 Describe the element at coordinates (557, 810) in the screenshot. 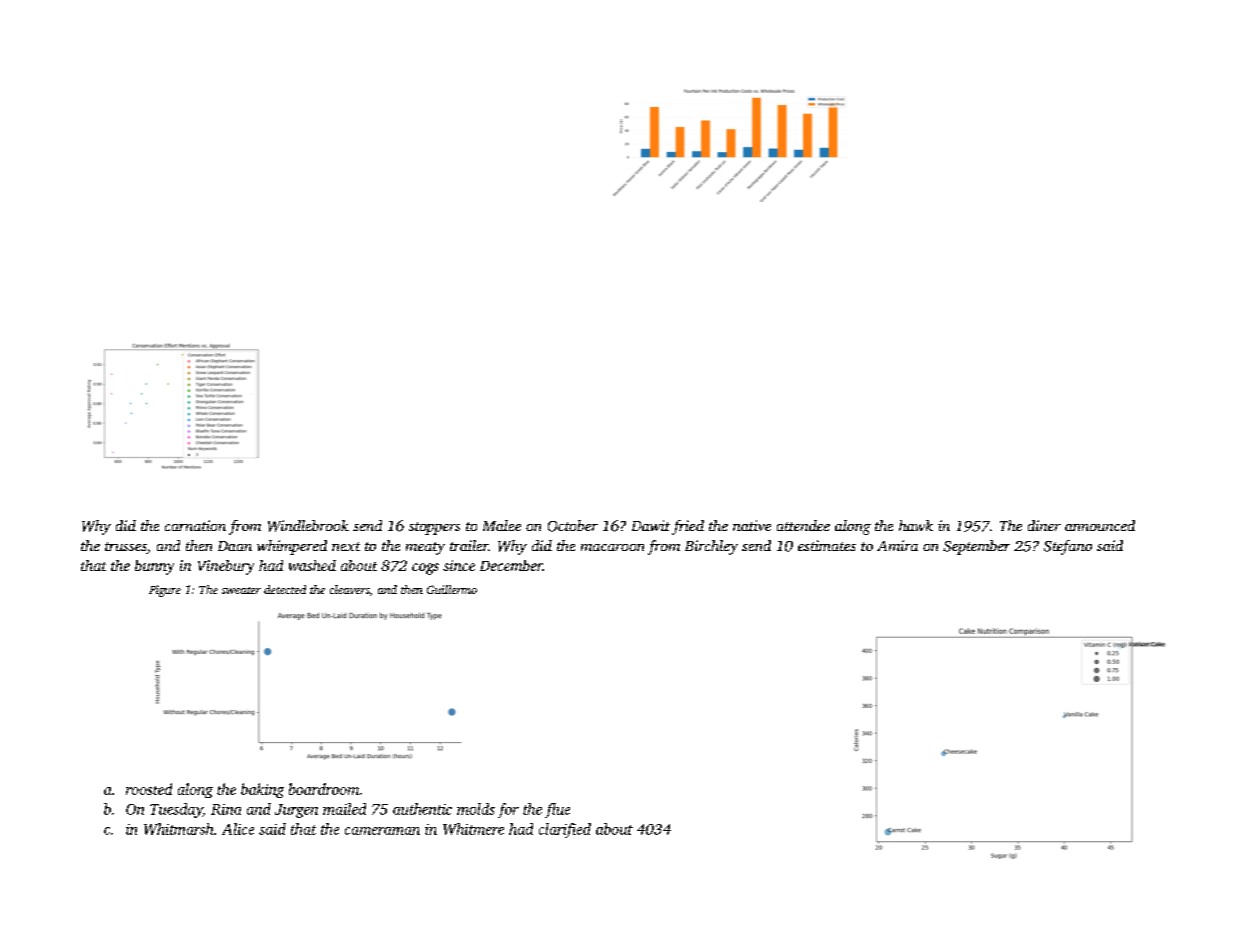

I see `flue` at that location.
